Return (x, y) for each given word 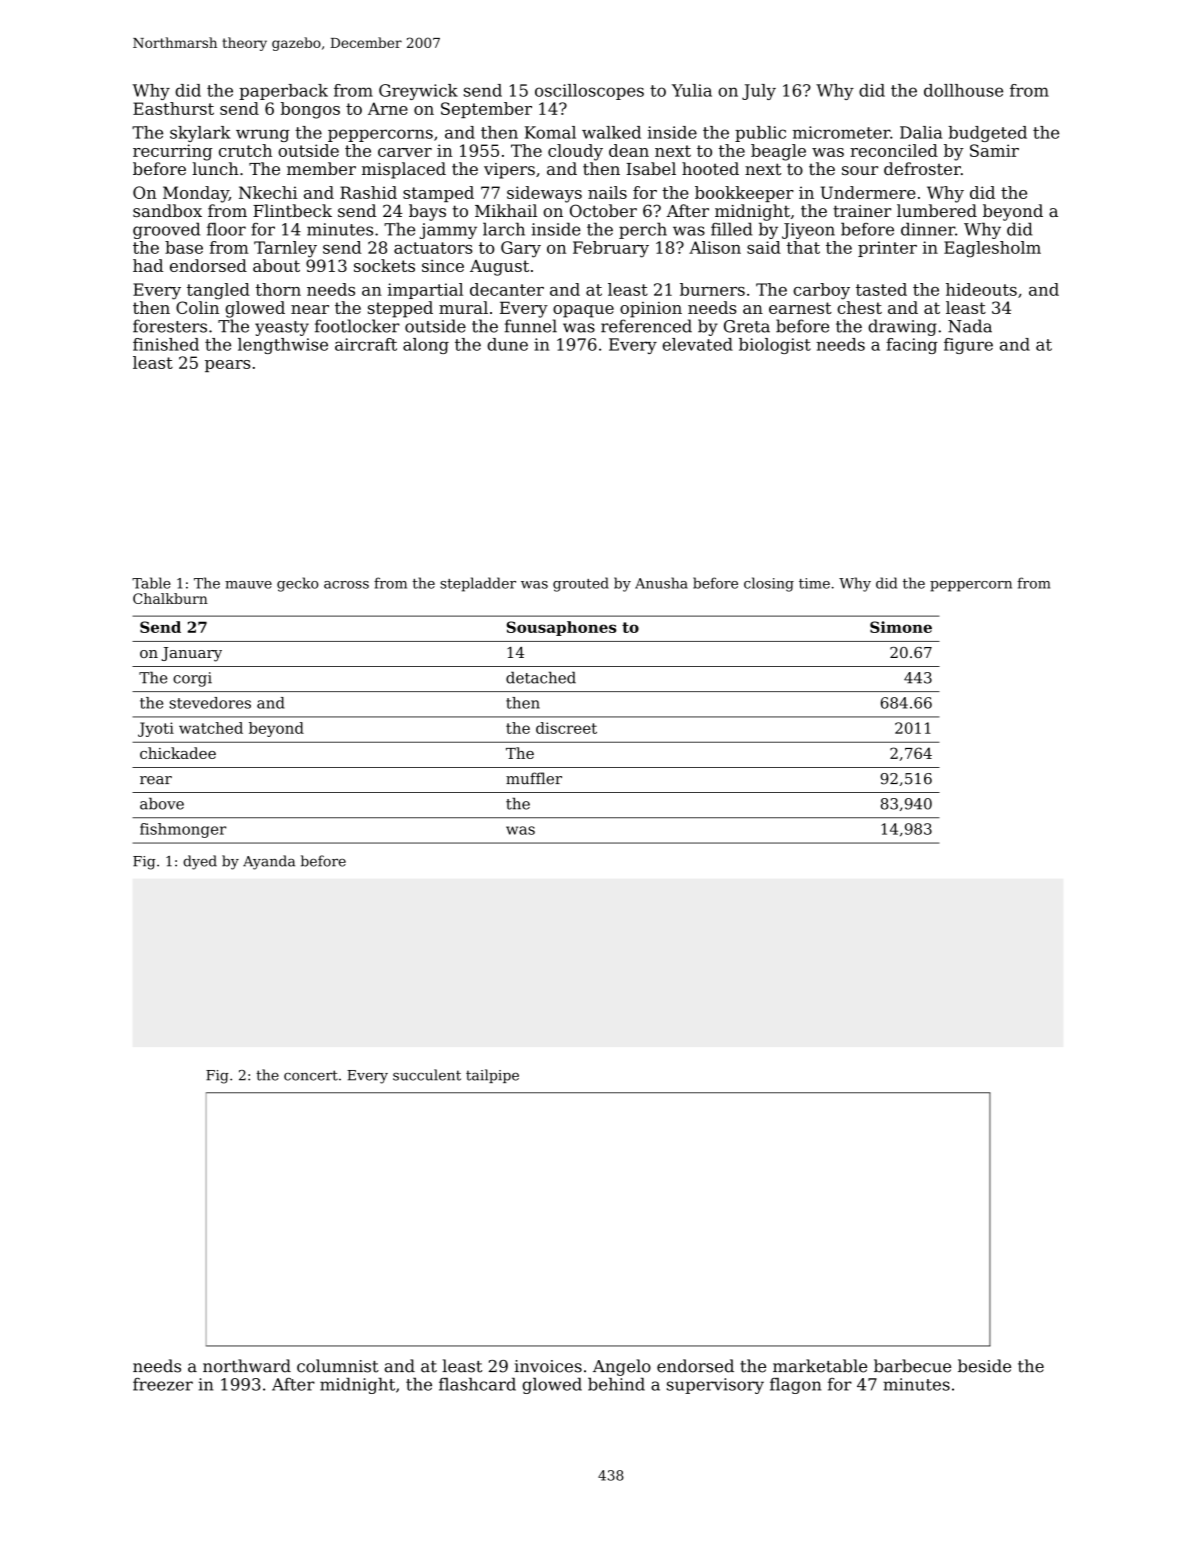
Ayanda (269, 862)
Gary (521, 249)
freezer (163, 1384)
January (191, 654)
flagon (795, 1385)
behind (616, 1384)
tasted (881, 289)
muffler (534, 778)
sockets (384, 265)
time (814, 583)
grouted (581, 584)
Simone (901, 627)
